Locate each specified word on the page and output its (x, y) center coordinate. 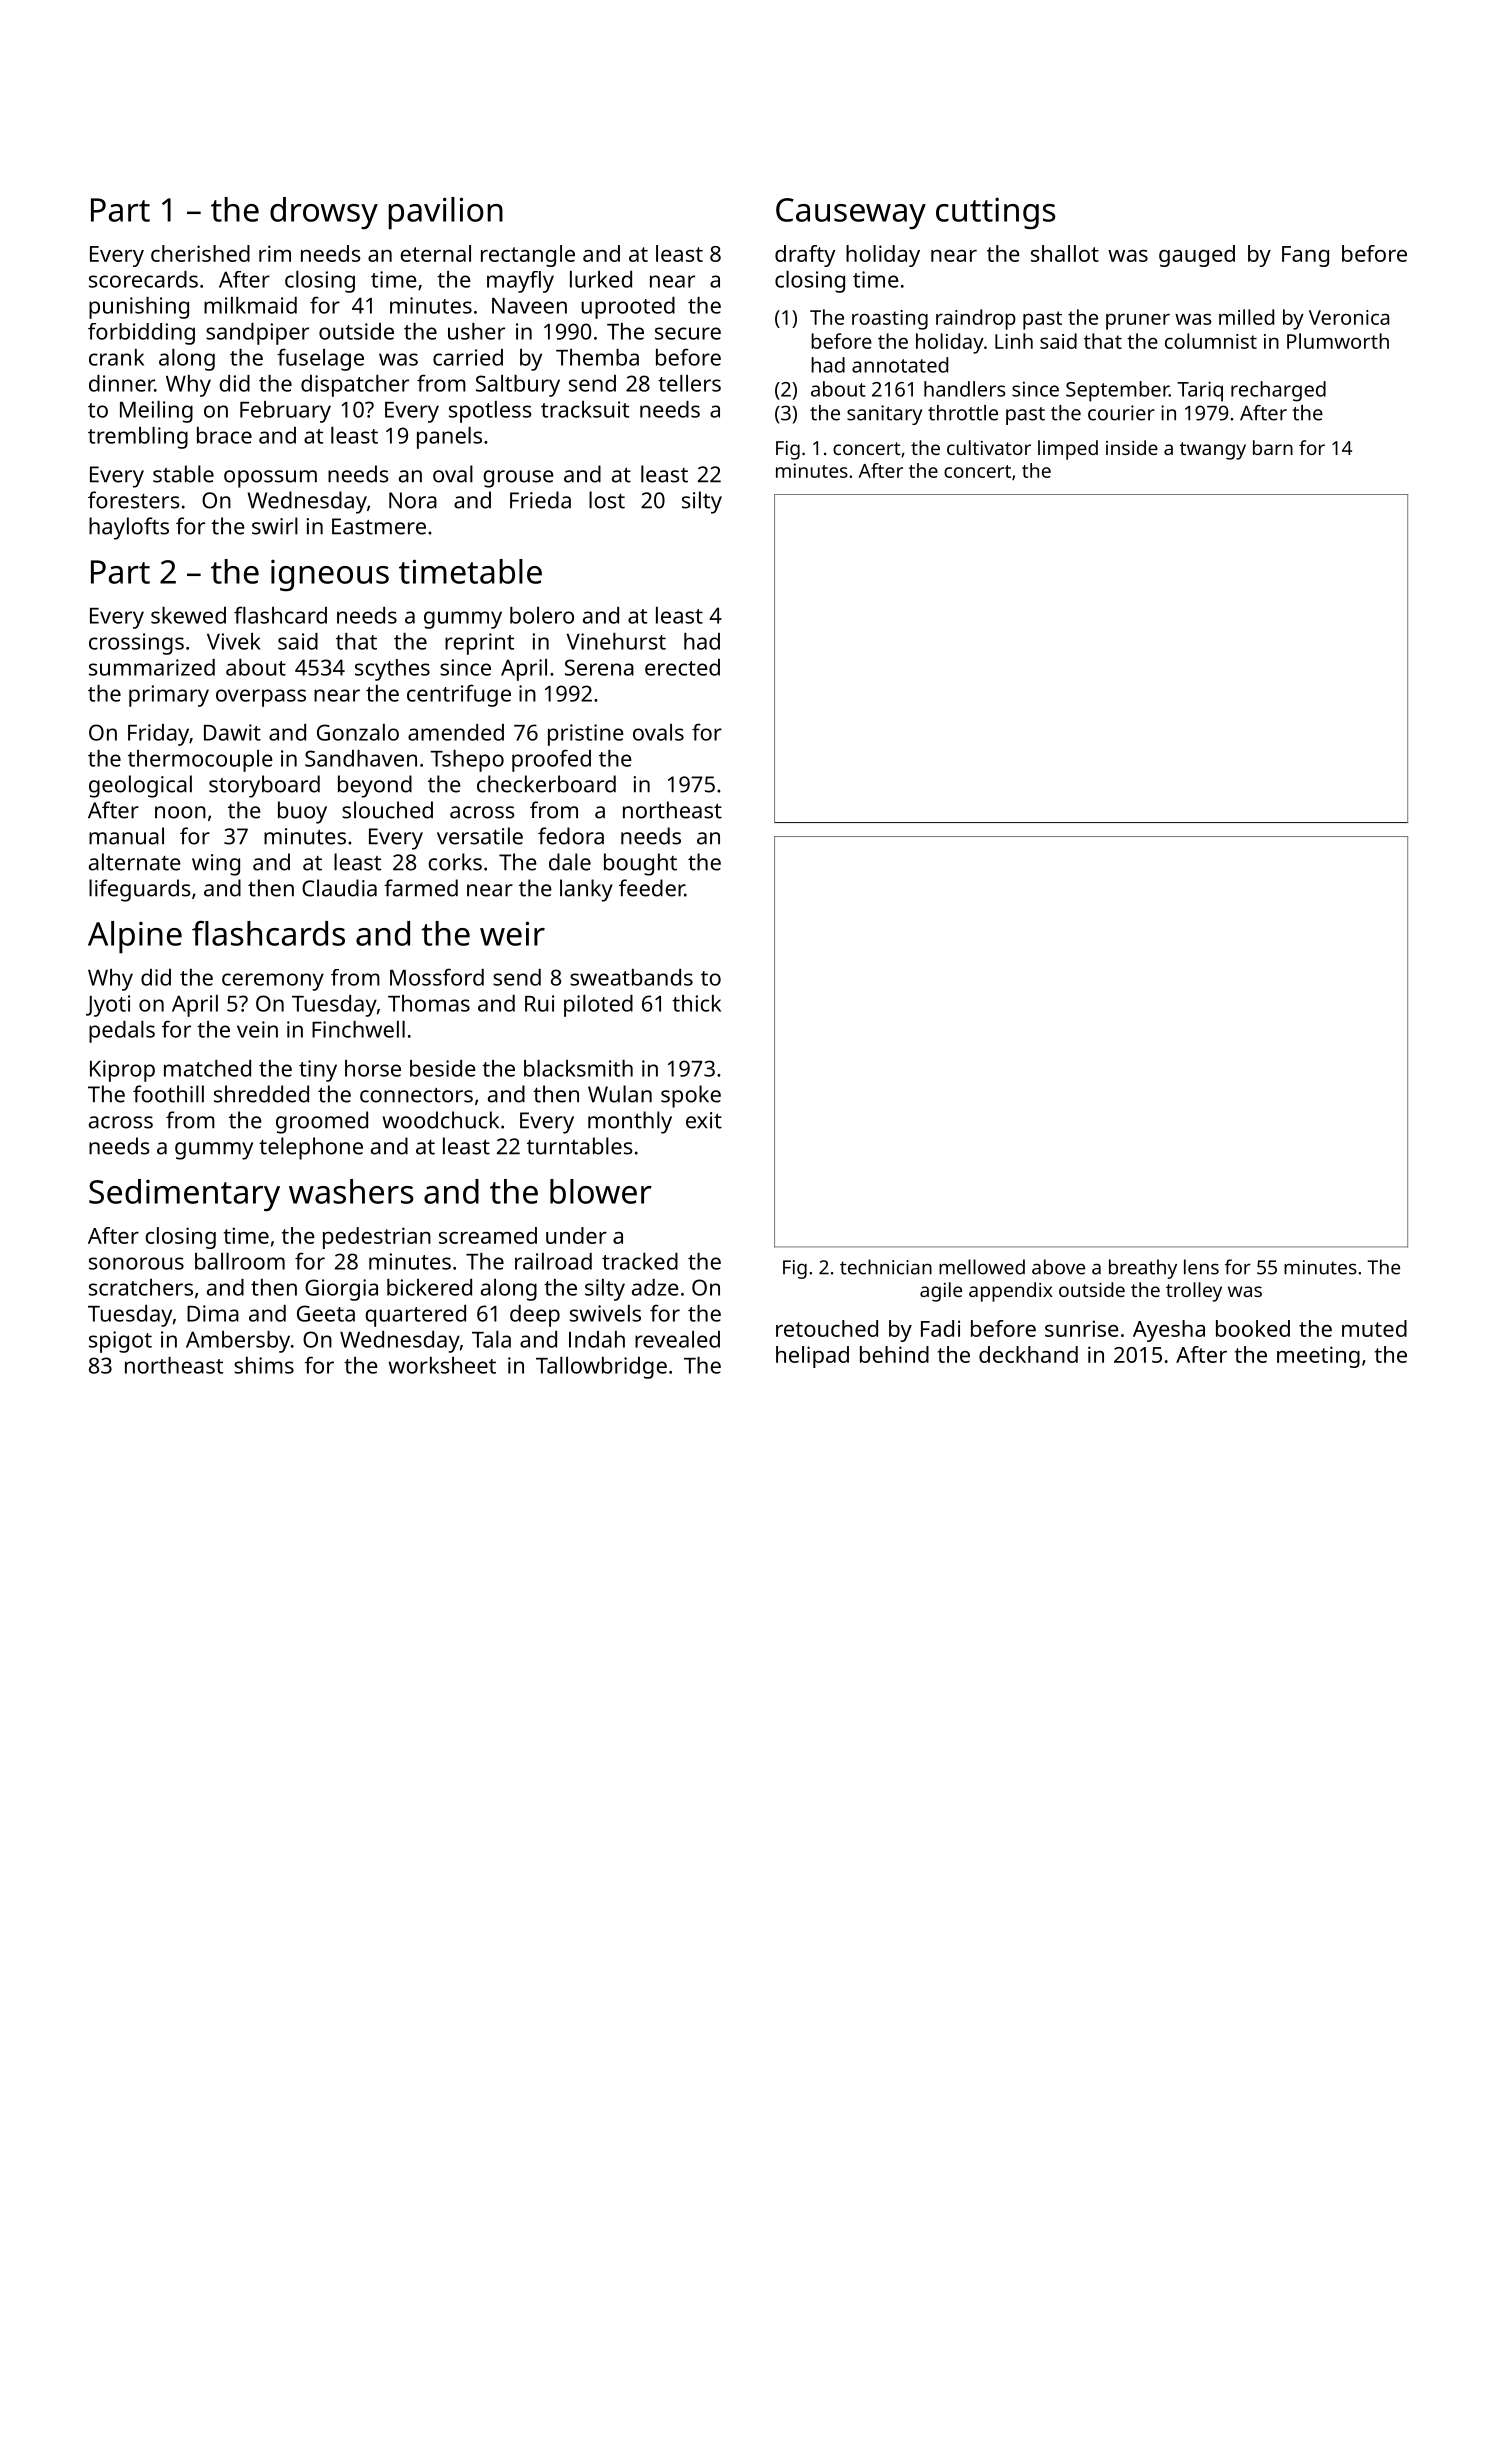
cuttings (995, 213)
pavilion (445, 213)
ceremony (273, 982)
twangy (1213, 451)
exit (704, 1120)
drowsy (324, 213)
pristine (586, 735)
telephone (311, 1148)
